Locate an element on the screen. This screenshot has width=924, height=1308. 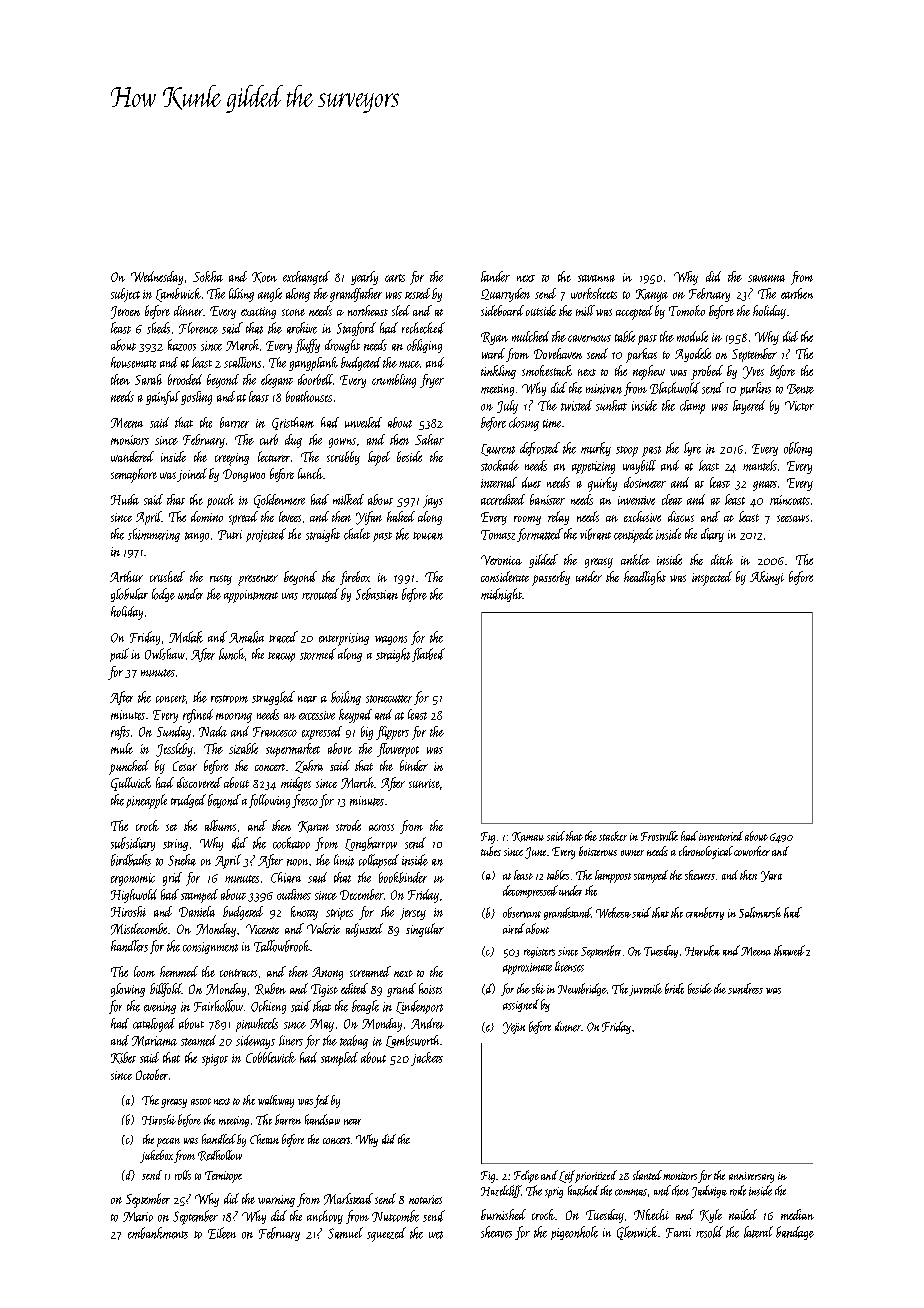
Eileen is located at coordinates (222, 1233).
